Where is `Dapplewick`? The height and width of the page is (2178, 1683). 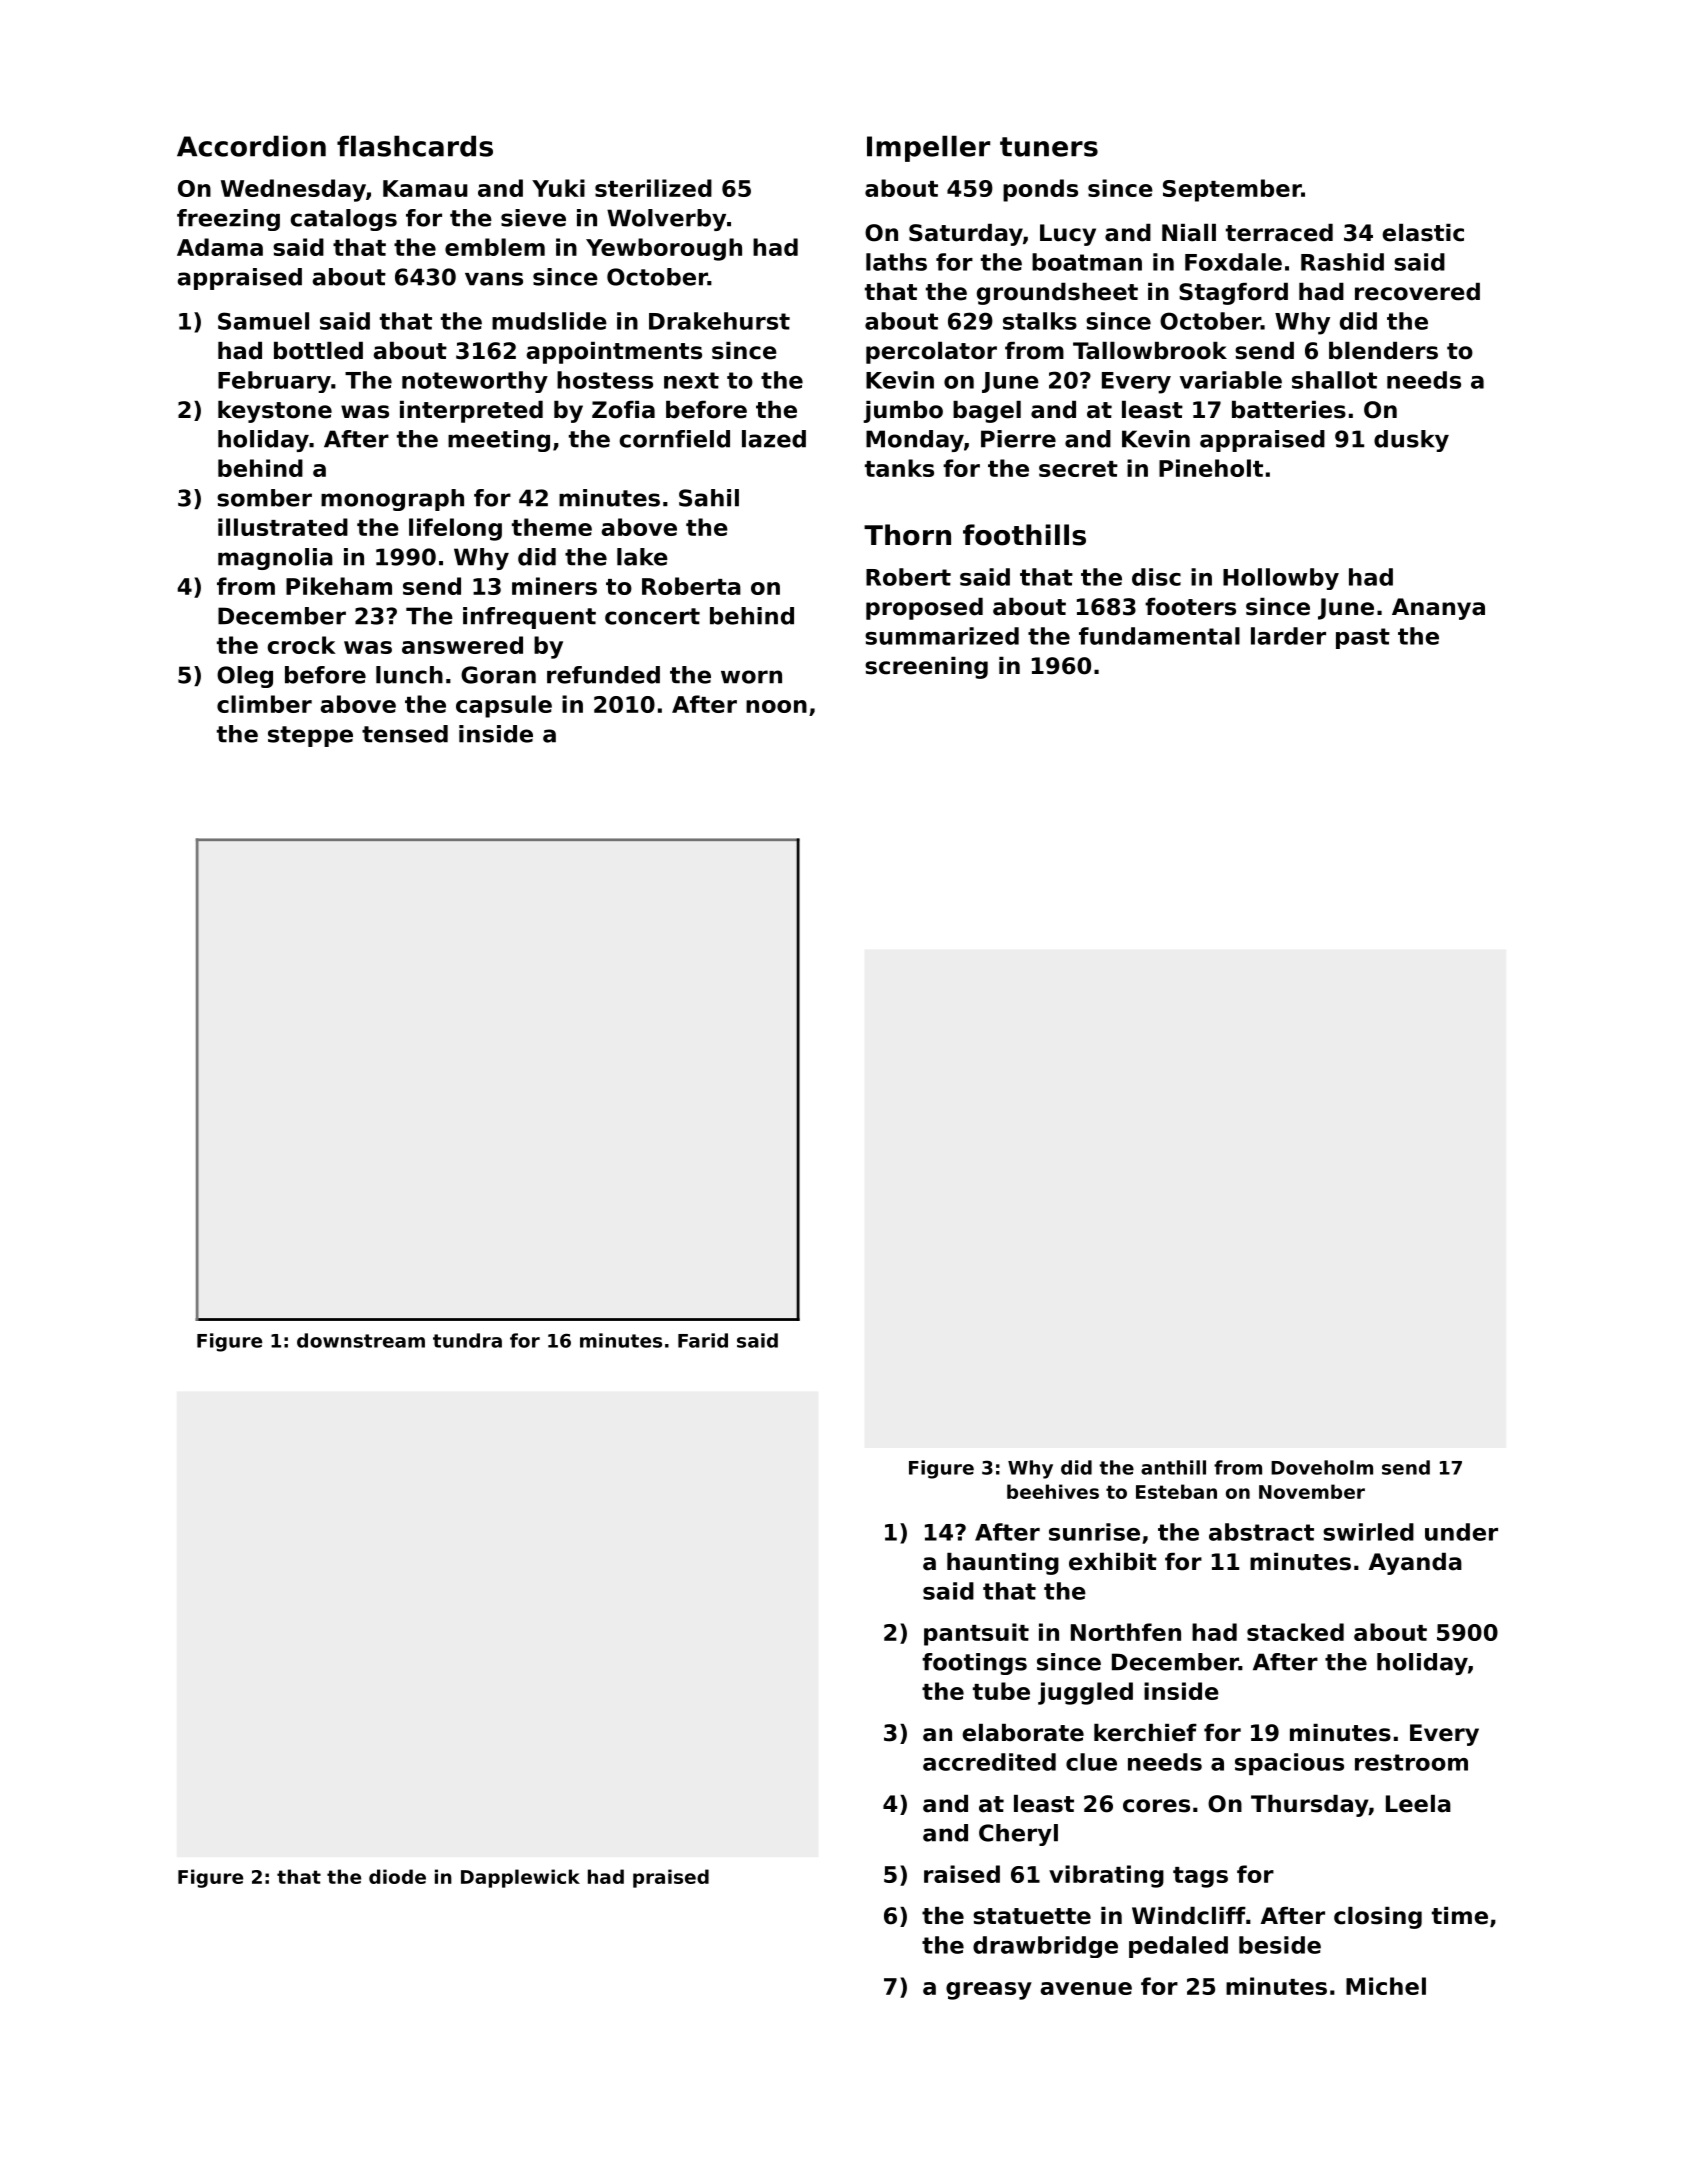 Dapplewick is located at coordinates (520, 1878).
